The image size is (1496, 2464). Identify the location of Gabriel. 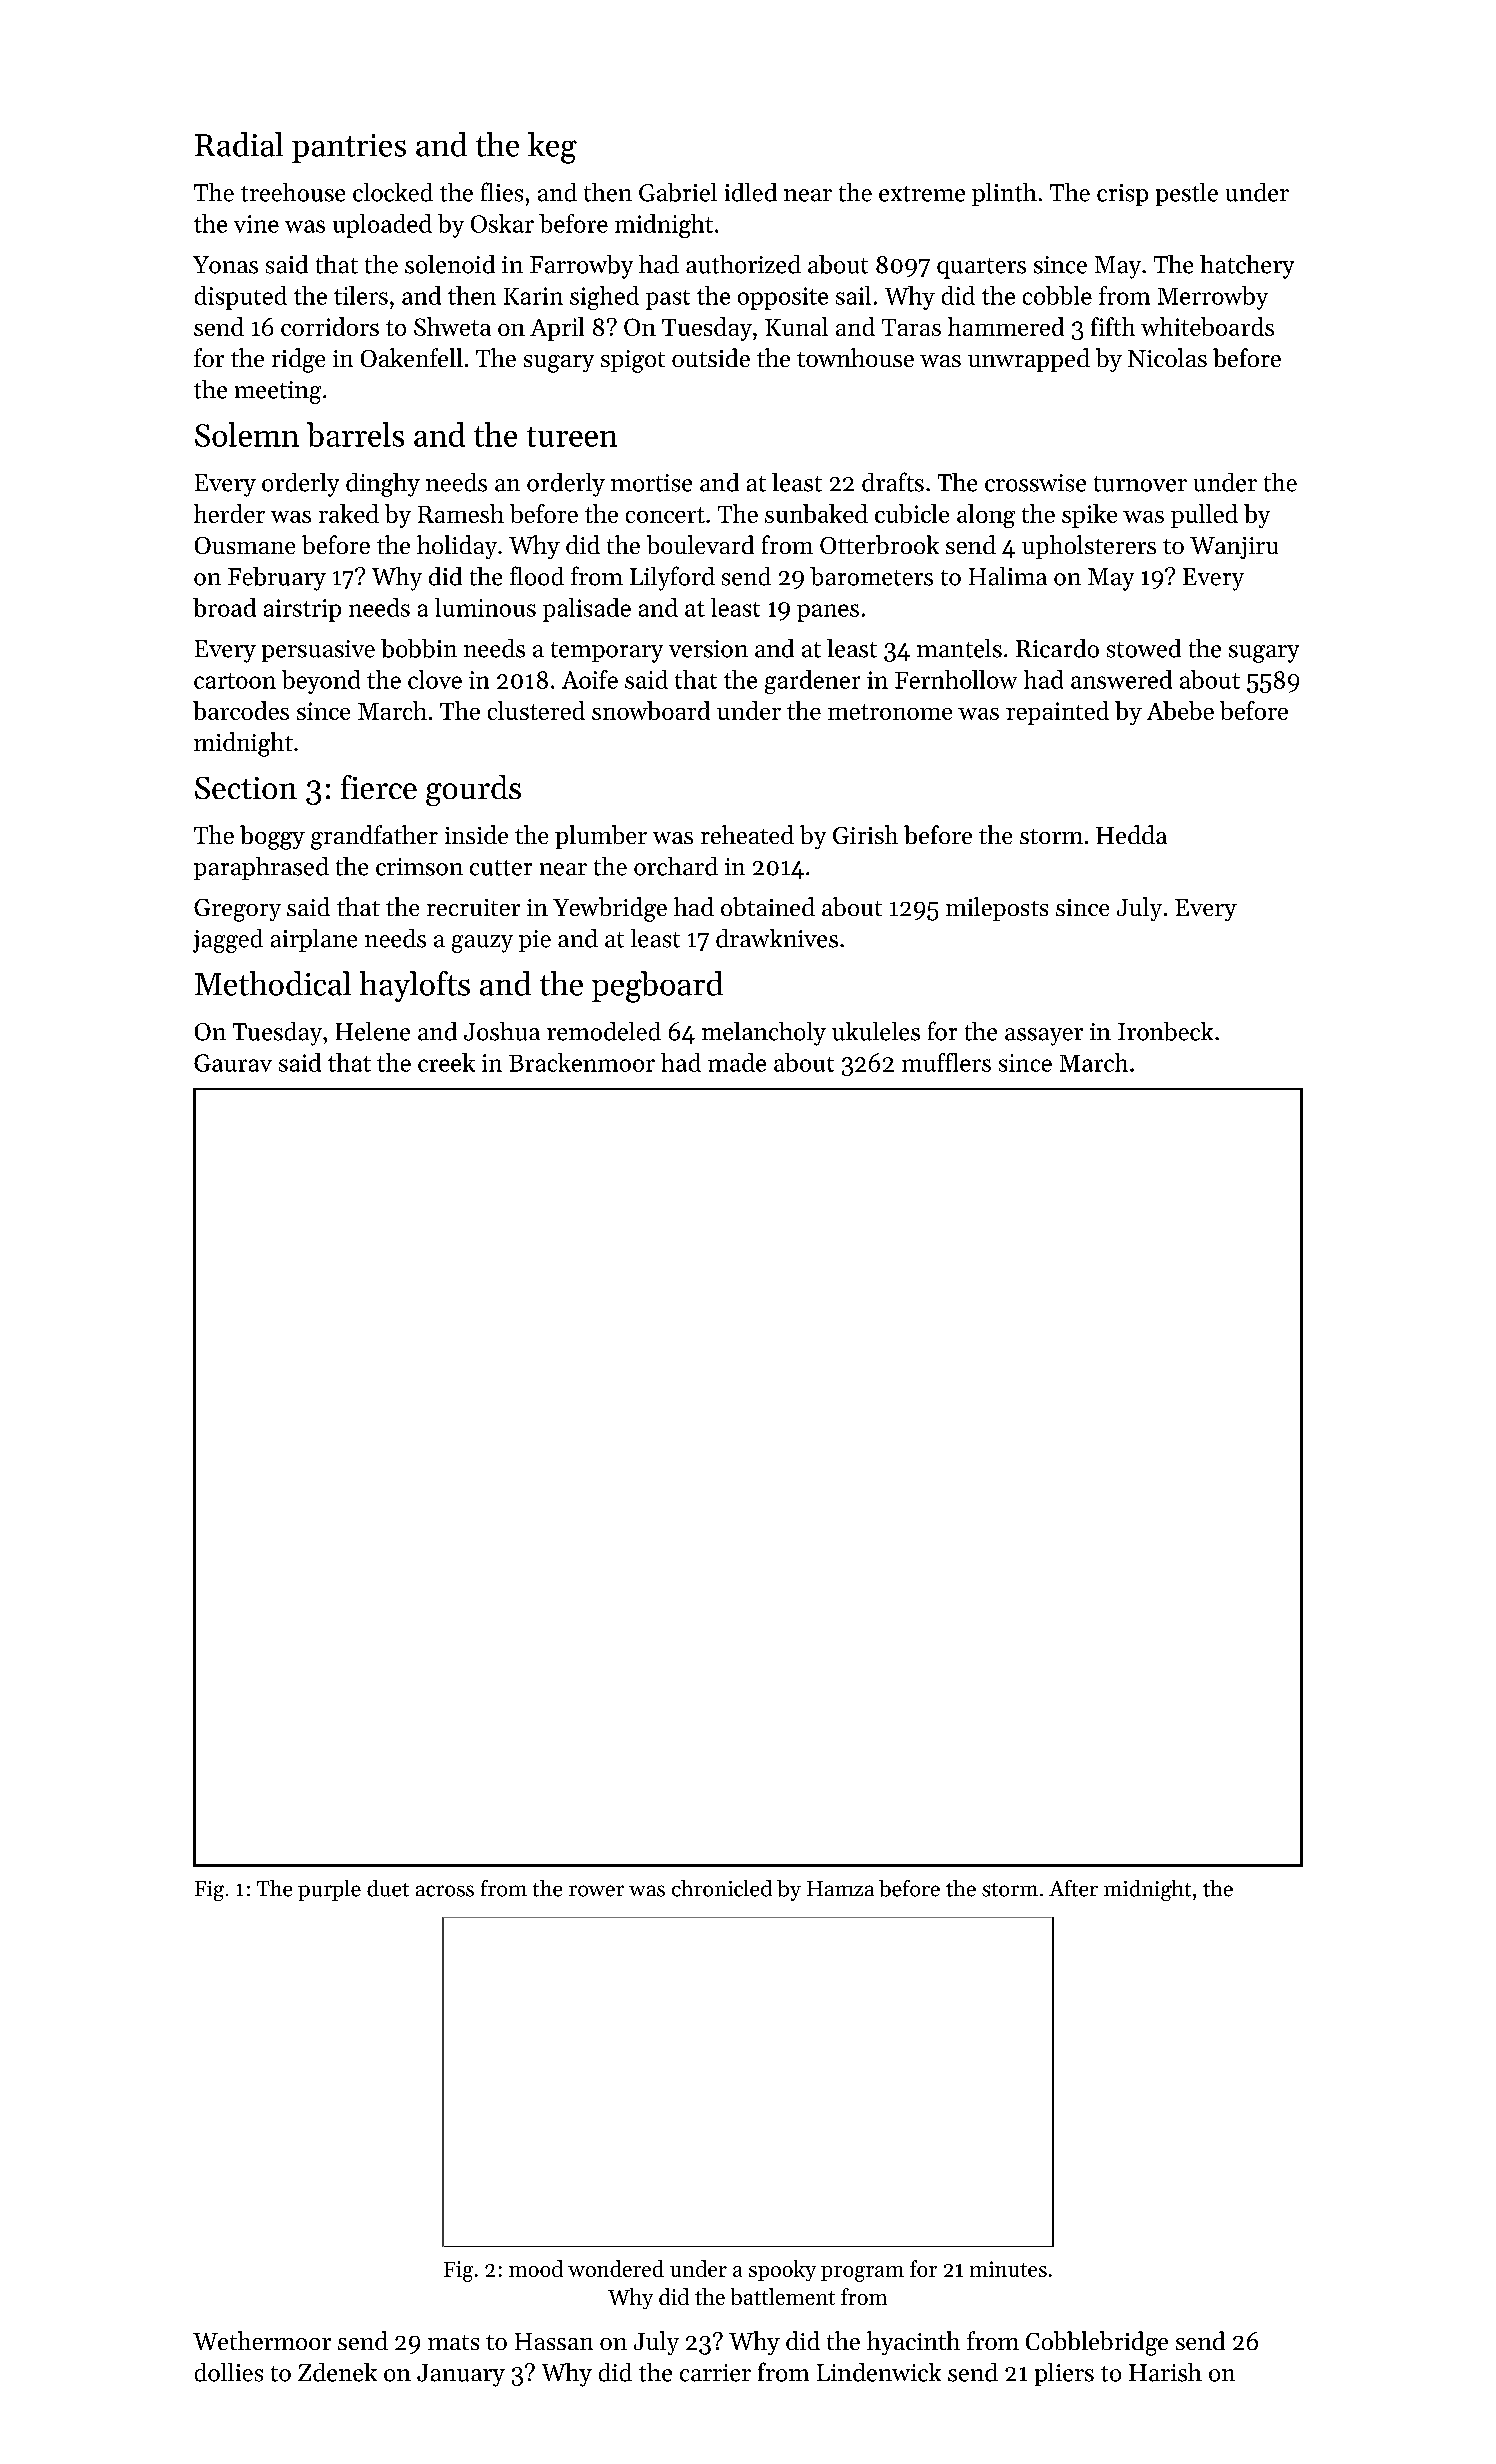
(678, 192).
